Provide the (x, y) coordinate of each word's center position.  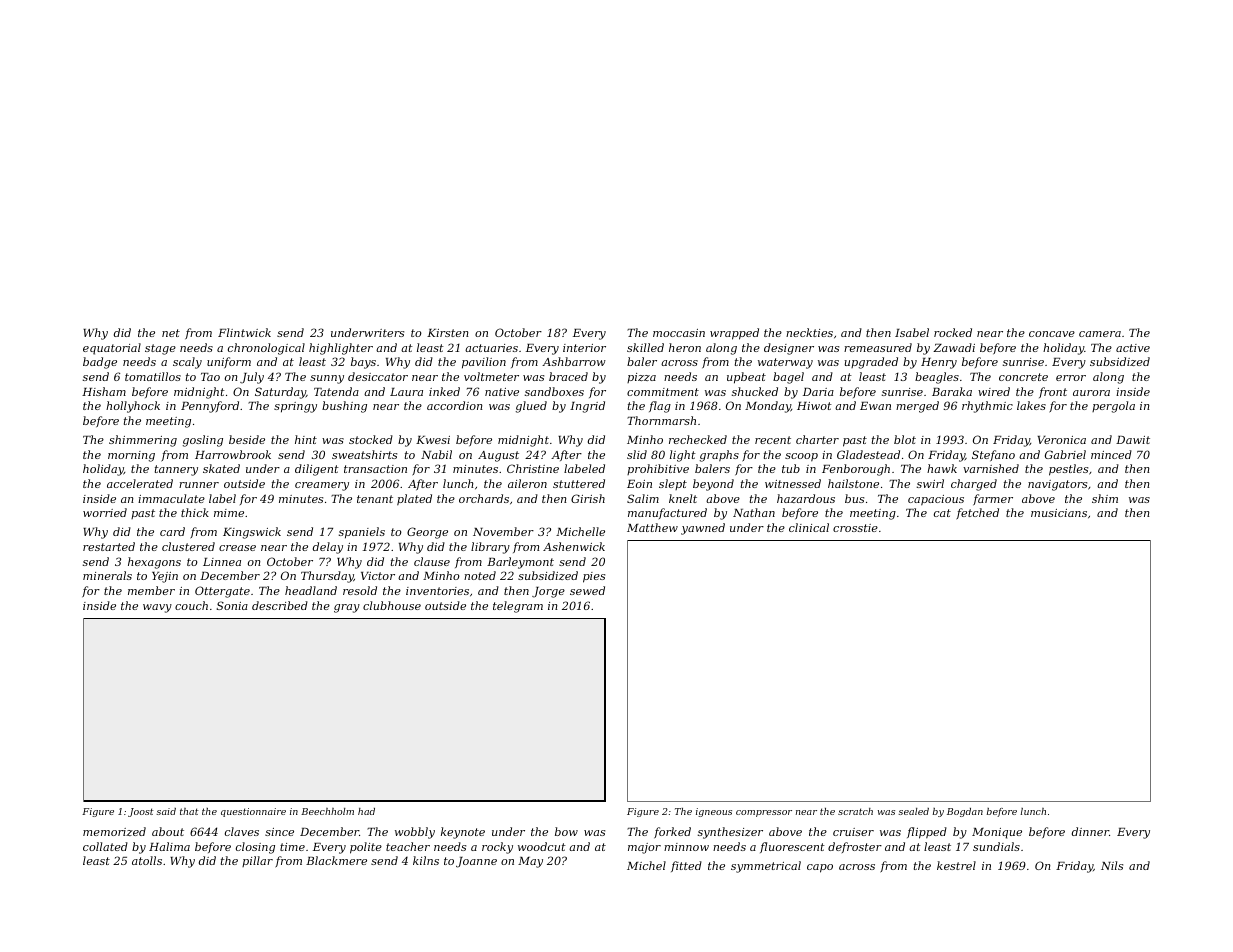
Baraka (952, 391)
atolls (147, 860)
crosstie (855, 528)
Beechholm (327, 811)
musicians (1059, 513)
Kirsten (447, 333)
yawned (703, 529)
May (530, 862)
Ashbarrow (574, 361)
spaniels (362, 533)
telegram (518, 607)
